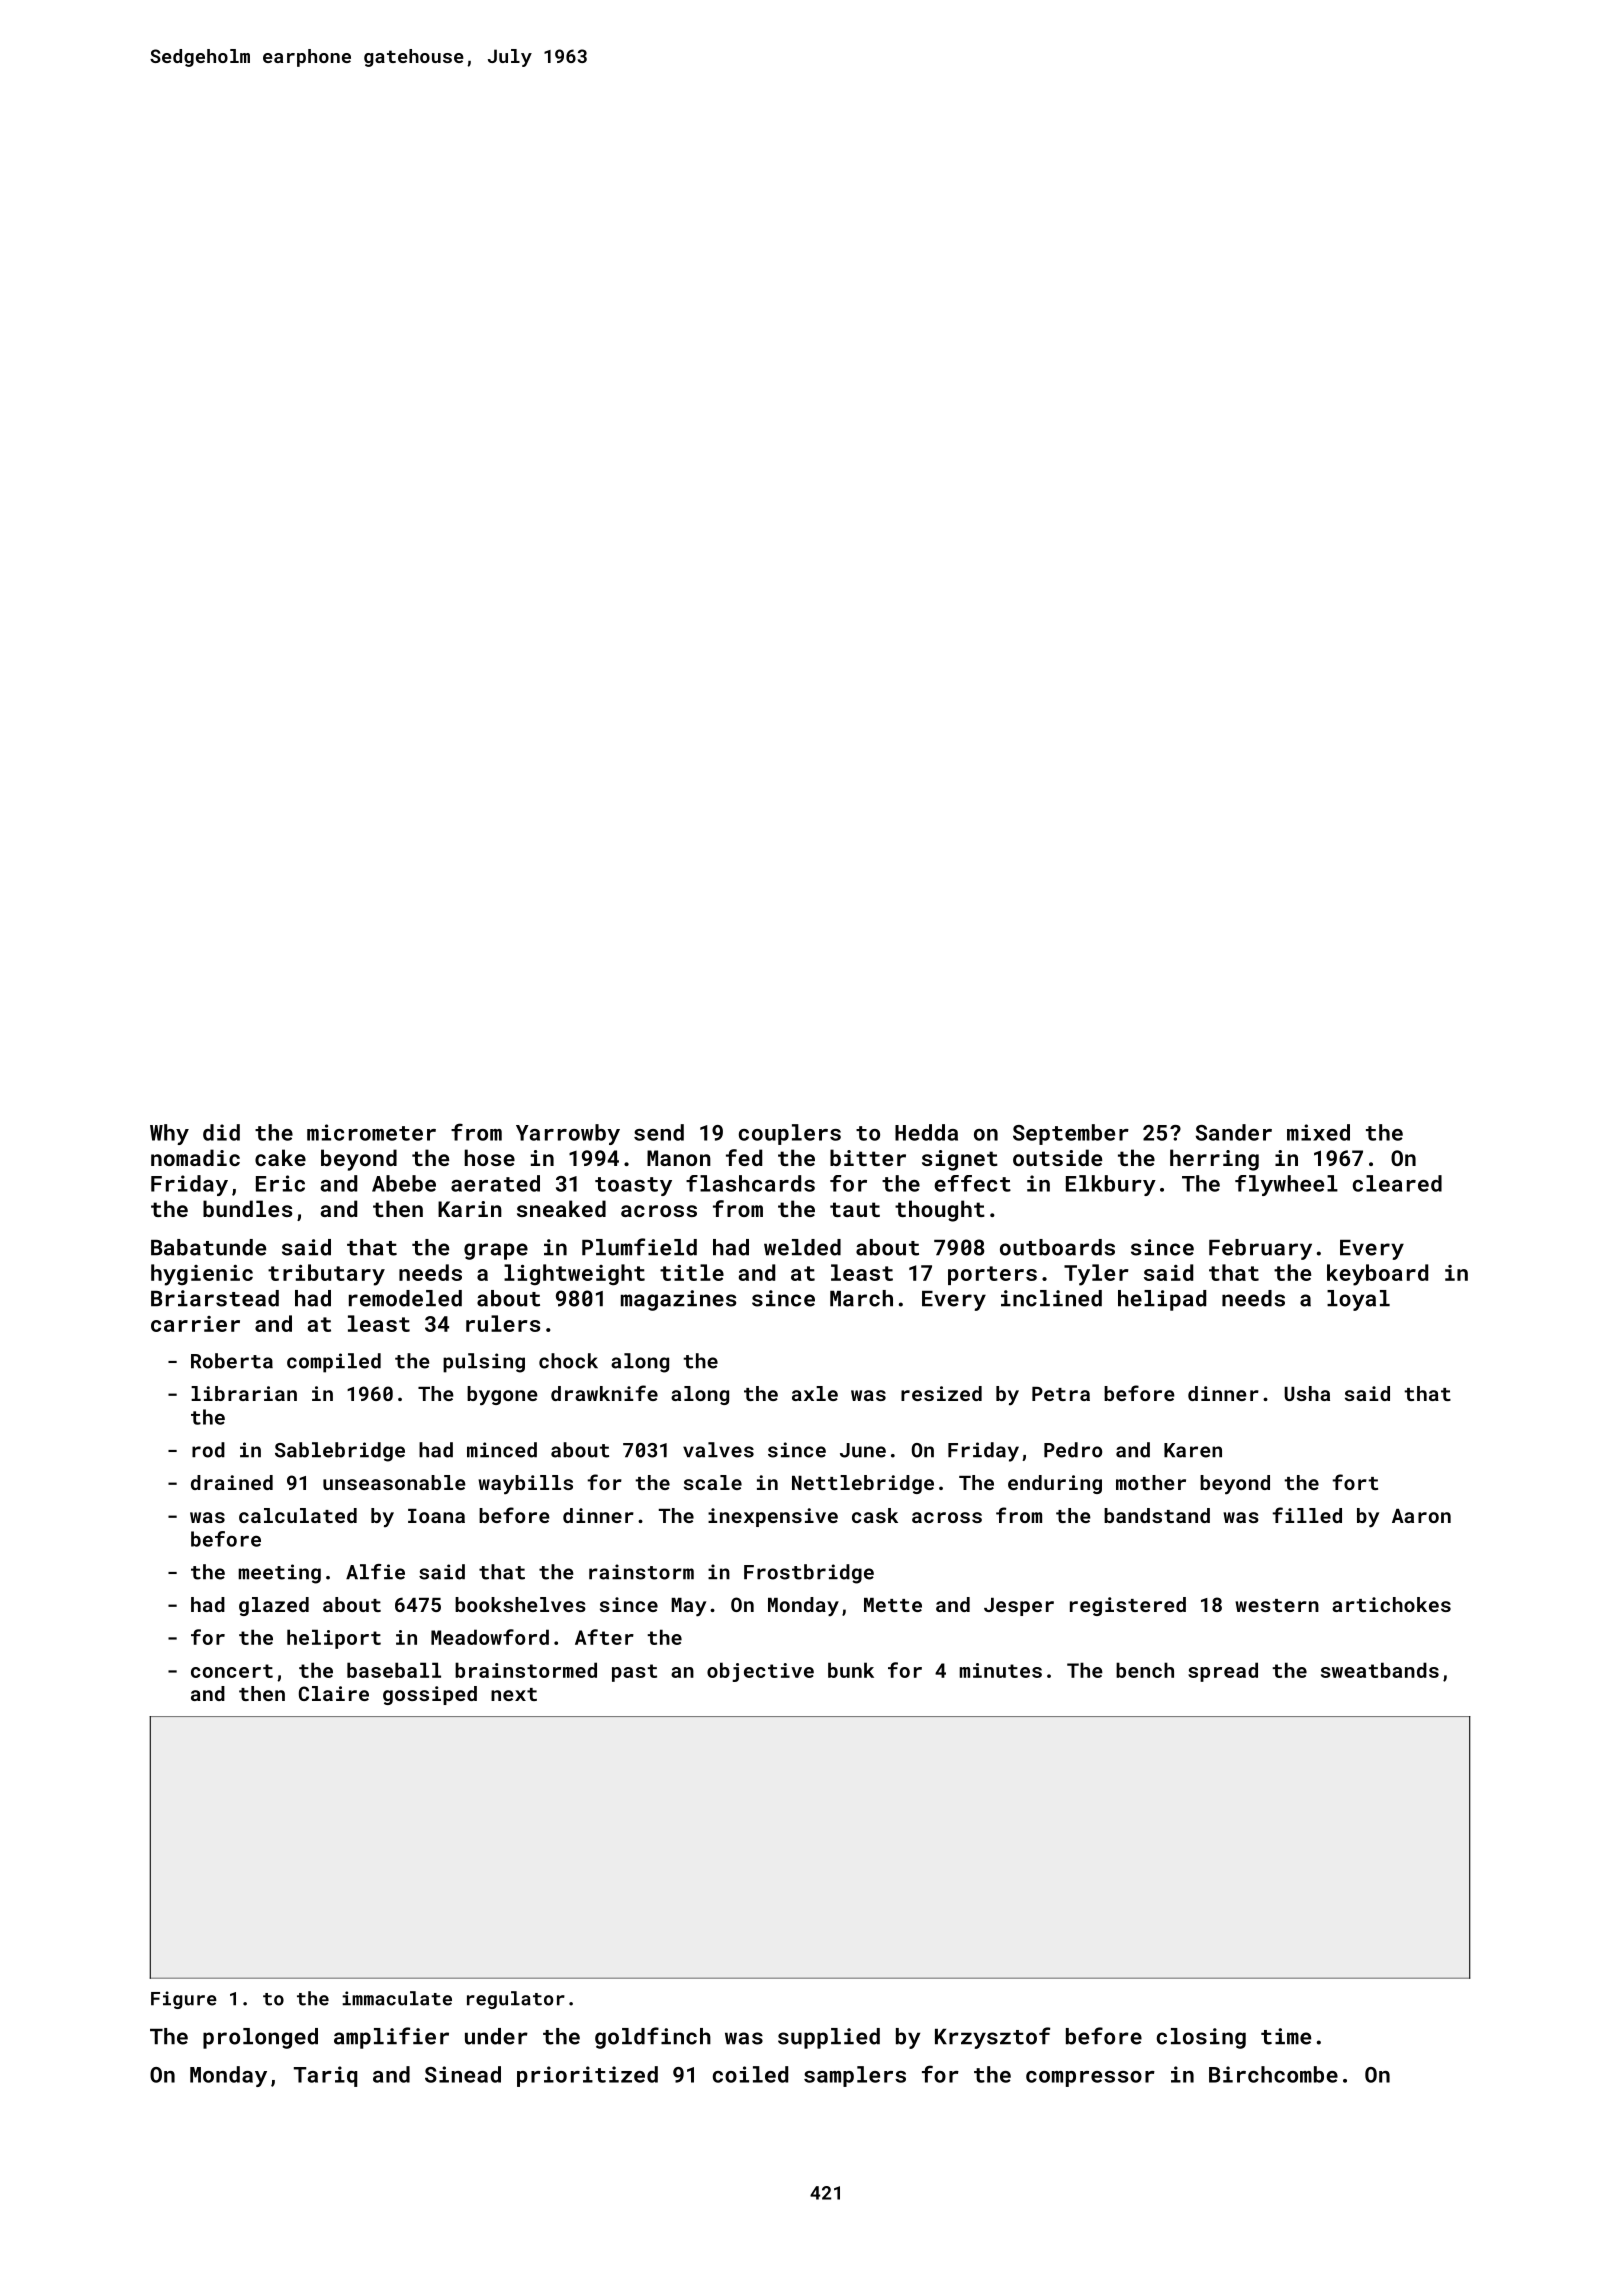 The image size is (1620, 2292). Describe the element at coordinates (1277, 1605) in the screenshot. I see `western` at that location.
